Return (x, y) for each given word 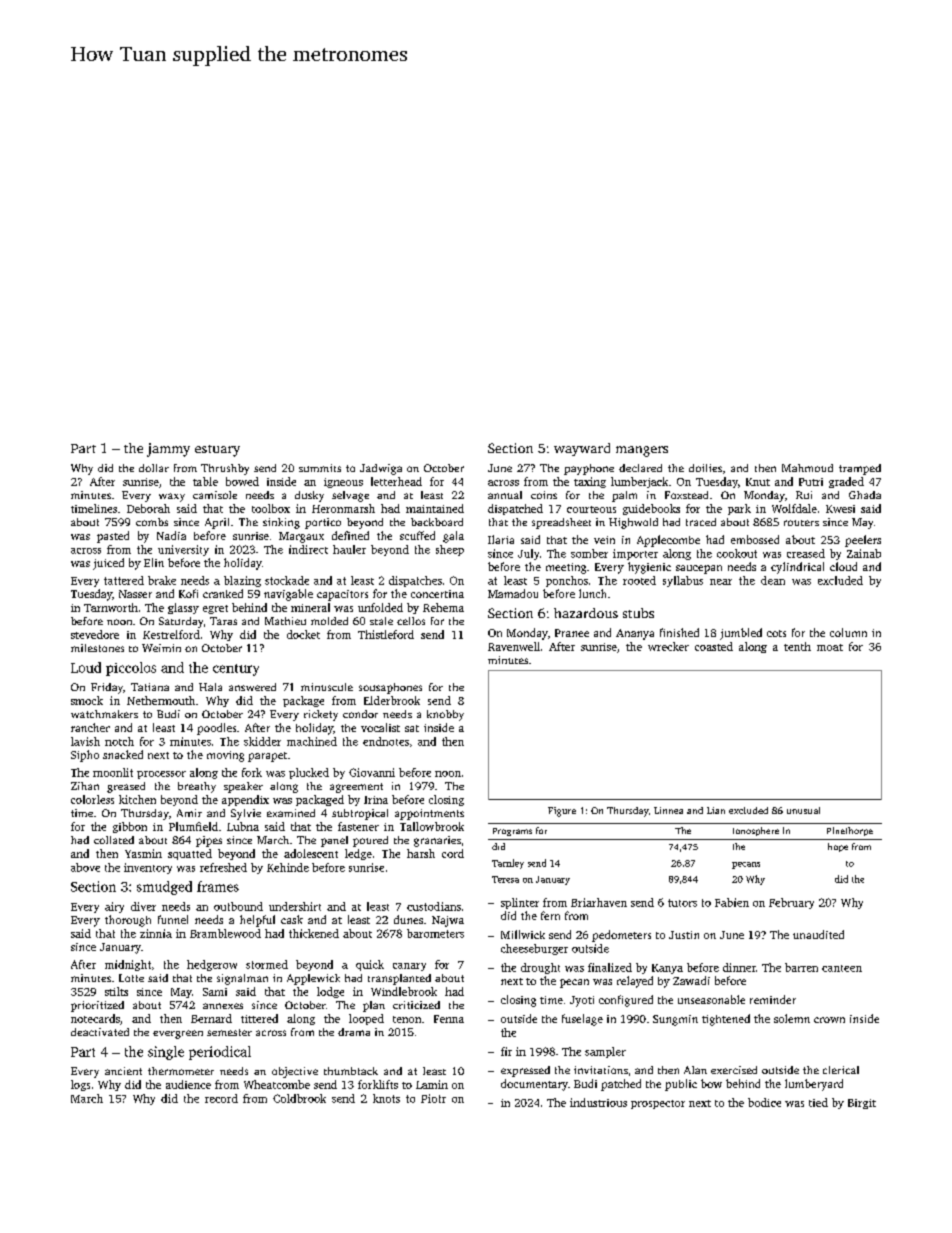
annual (505, 495)
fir (506, 1051)
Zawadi (691, 980)
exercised (734, 1070)
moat (830, 647)
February (791, 903)
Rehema (443, 607)
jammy (168, 450)
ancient (123, 1071)
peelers (863, 541)
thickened (314, 933)
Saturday (181, 622)
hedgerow (212, 965)
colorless (92, 799)
